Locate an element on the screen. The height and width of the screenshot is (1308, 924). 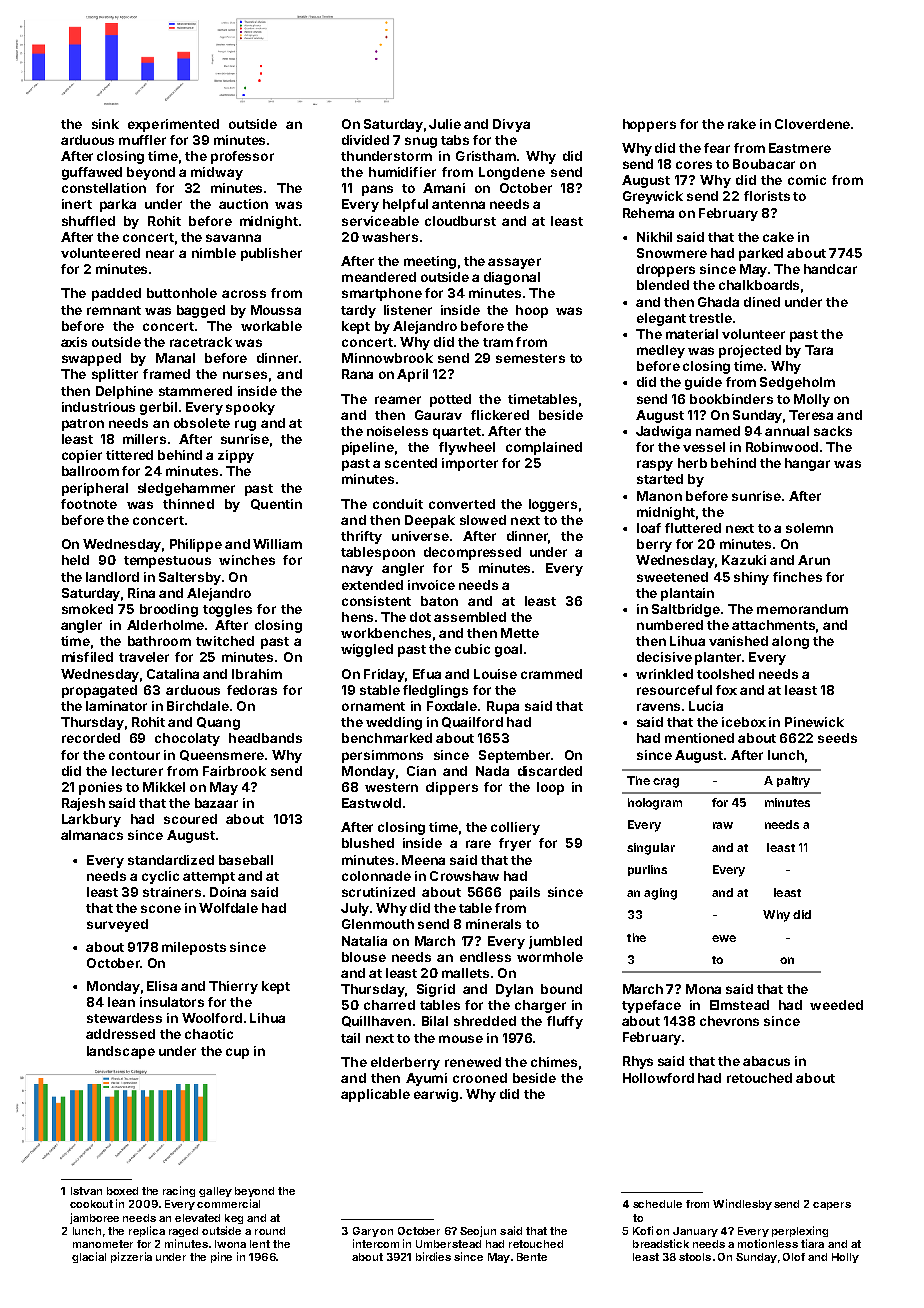
Eastwold is located at coordinates (371, 803).
